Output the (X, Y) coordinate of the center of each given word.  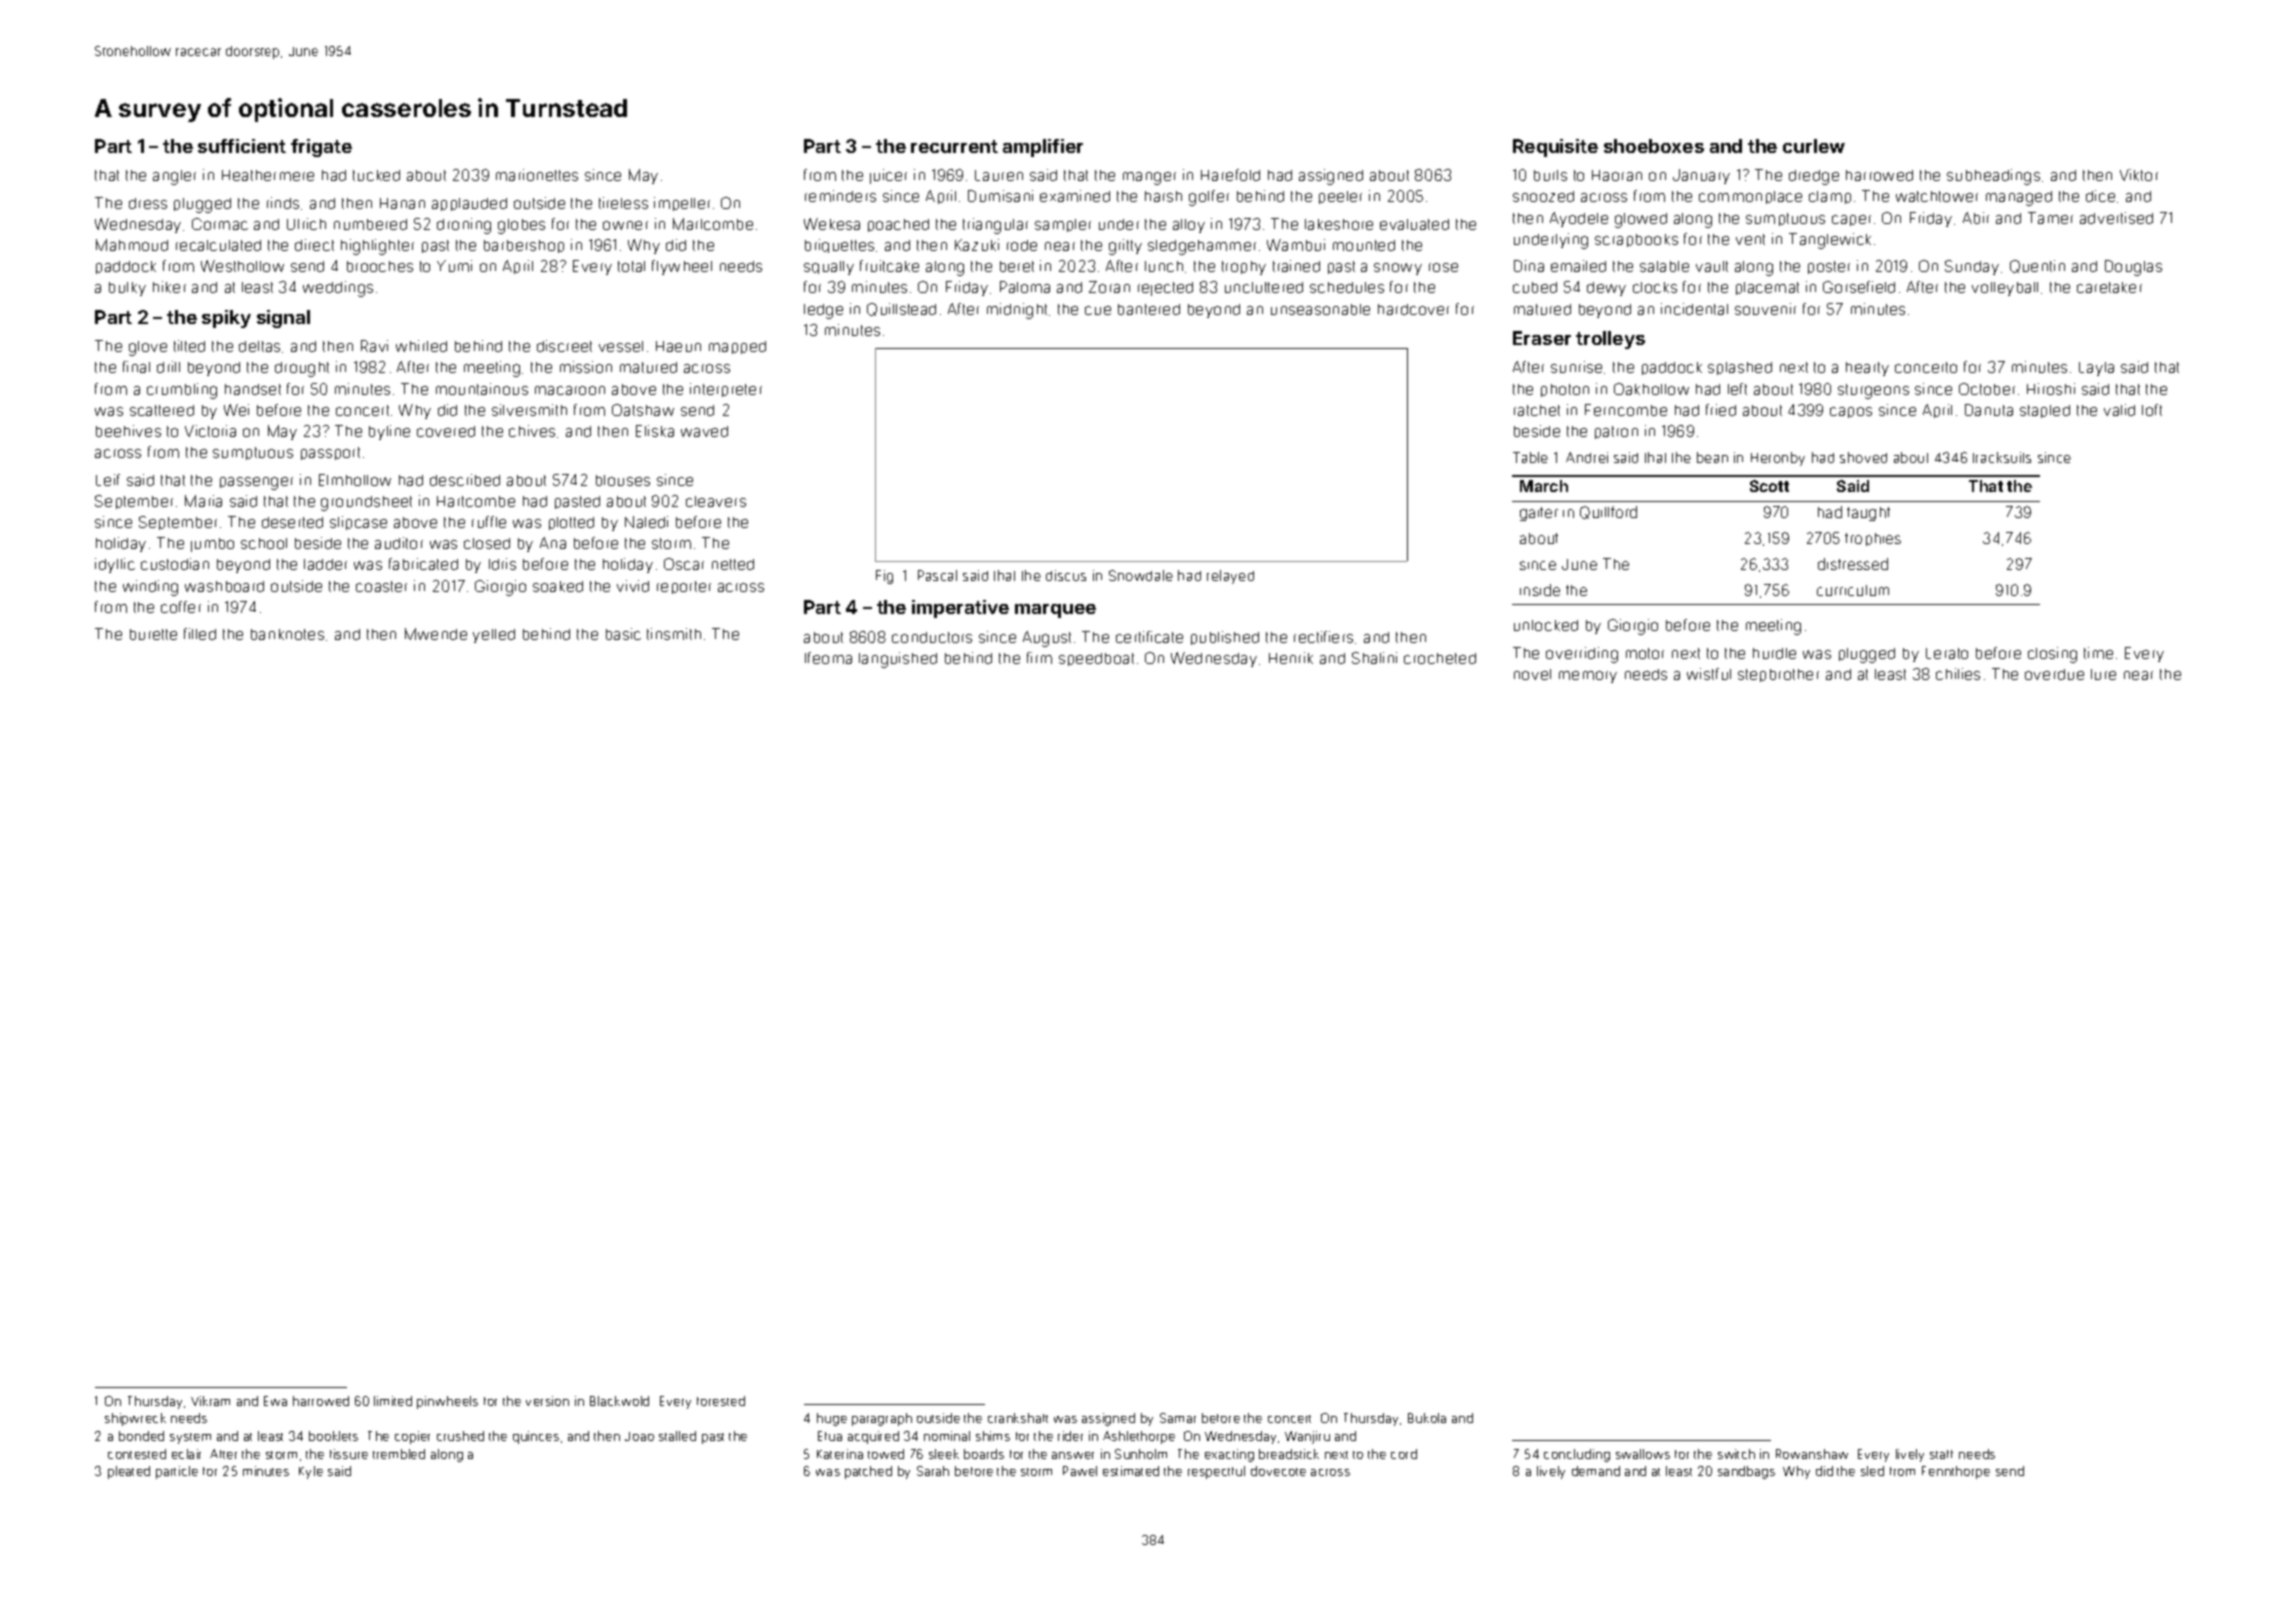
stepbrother (1778, 675)
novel (1532, 674)
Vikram (210, 1401)
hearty (1867, 369)
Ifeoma (828, 658)
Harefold (1230, 175)
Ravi (374, 346)
